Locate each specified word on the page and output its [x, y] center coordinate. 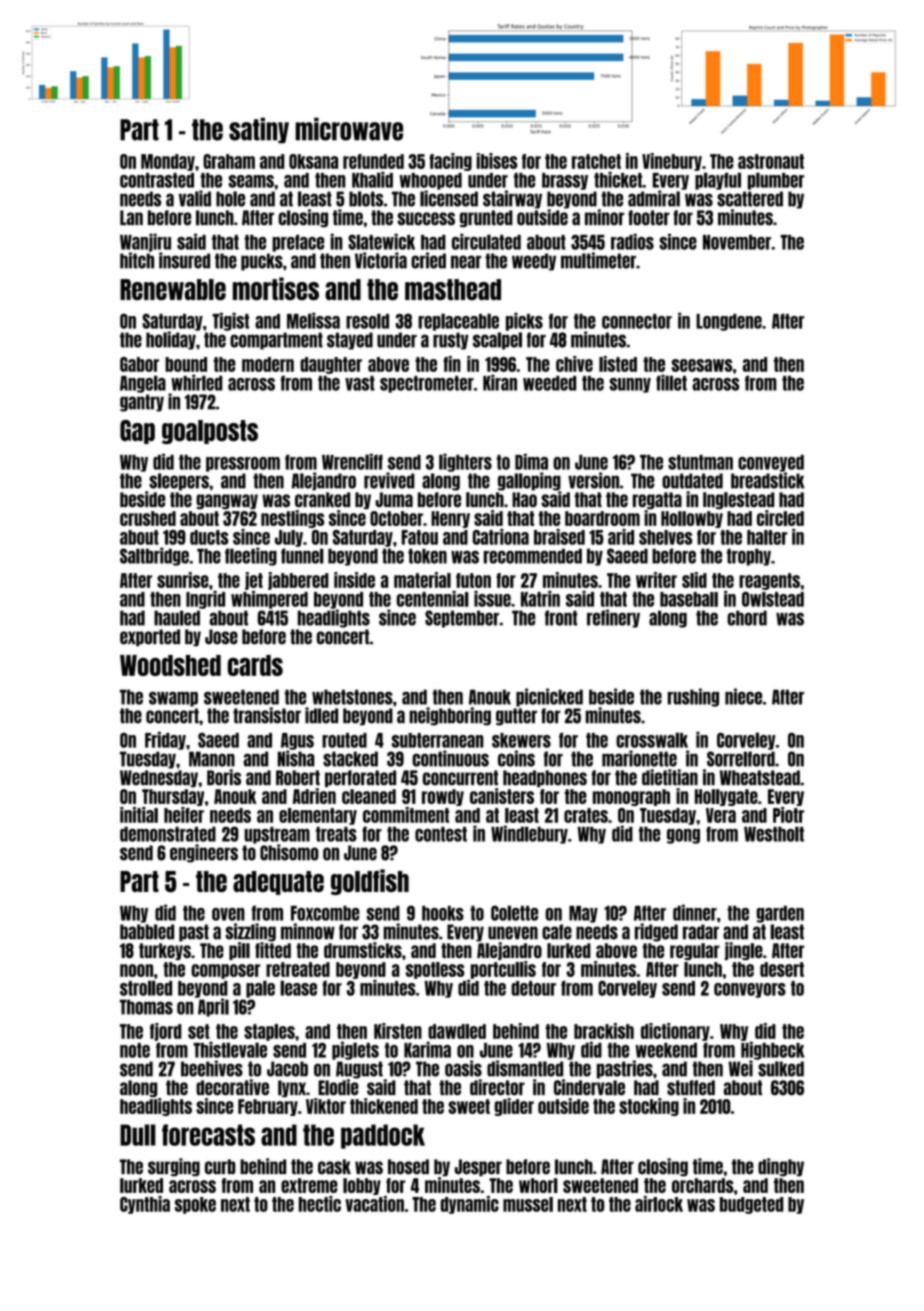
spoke [195, 1205]
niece [743, 696]
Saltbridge [154, 556]
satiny [259, 130]
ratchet [596, 161]
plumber [776, 181]
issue [492, 599]
